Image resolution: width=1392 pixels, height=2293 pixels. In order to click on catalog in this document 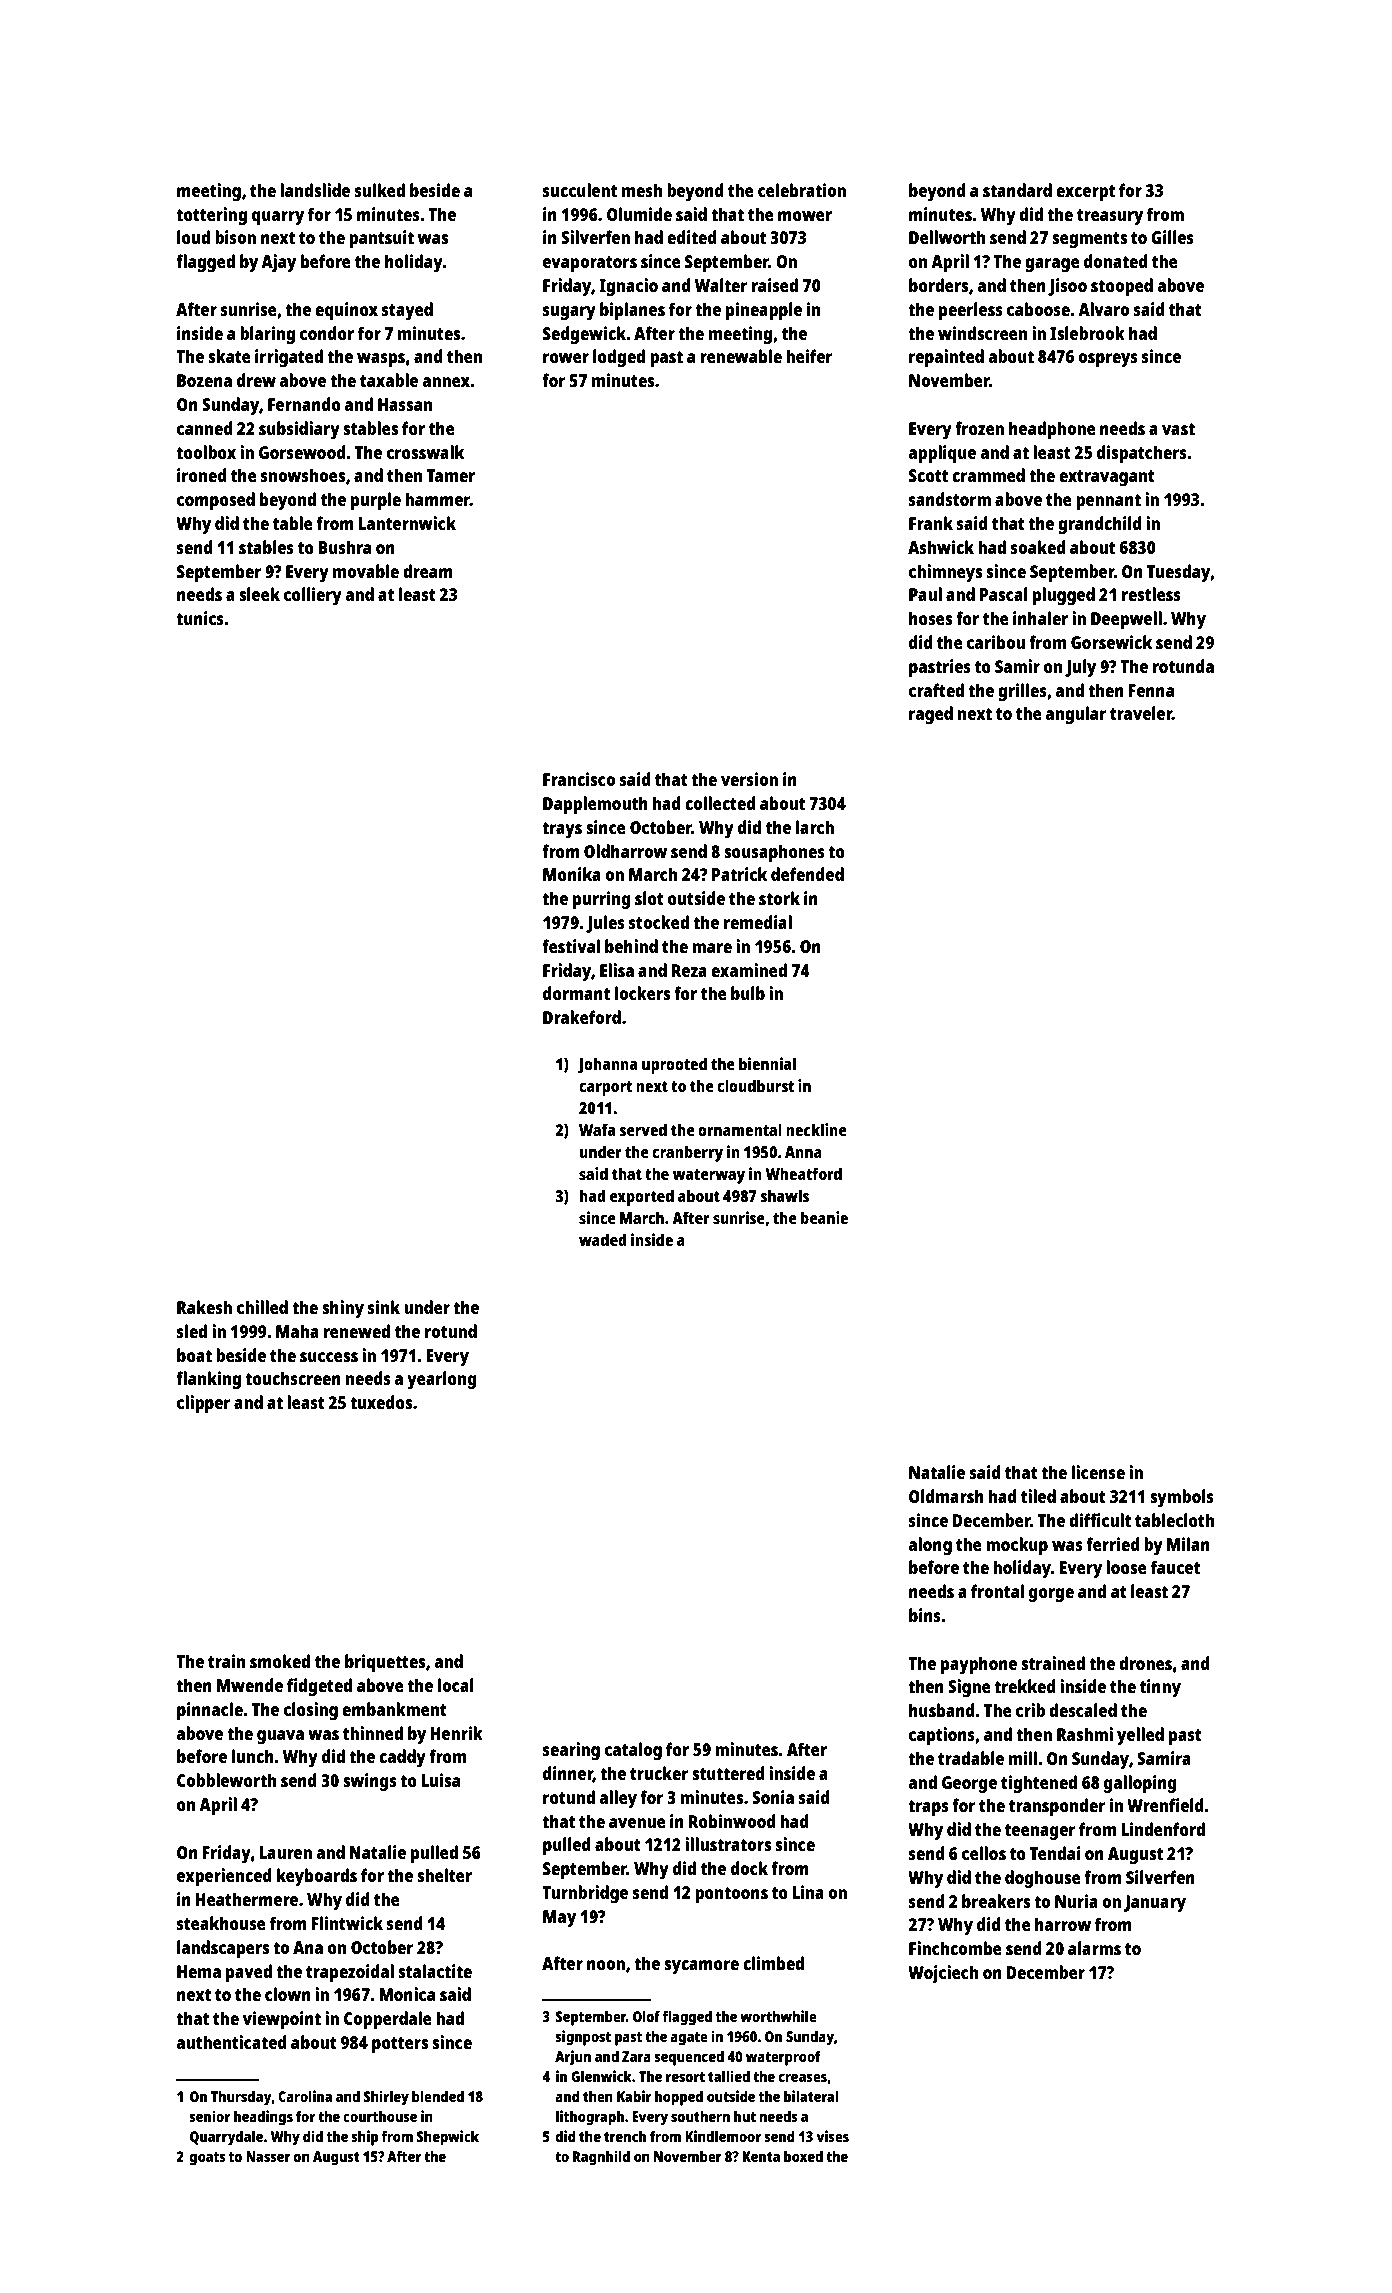, I will do `click(633, 1751)`.
